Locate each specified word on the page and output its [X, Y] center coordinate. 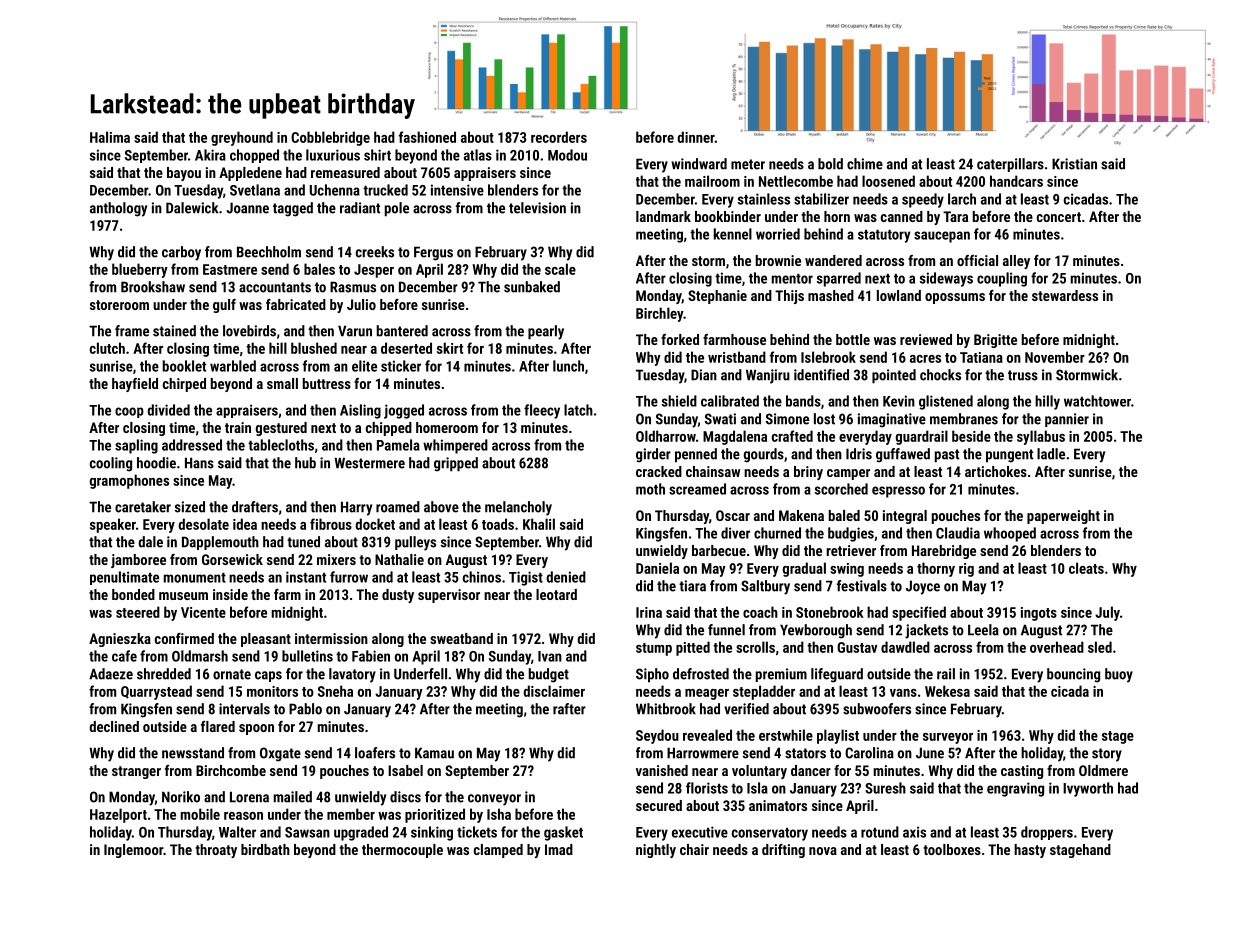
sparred [839, 279]
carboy [181, 253]
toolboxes [952, 849]
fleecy [542, 411]
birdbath [265, 849]
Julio [361, 304]
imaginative [892, 420]
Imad [559, 849]
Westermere [369, 463]
